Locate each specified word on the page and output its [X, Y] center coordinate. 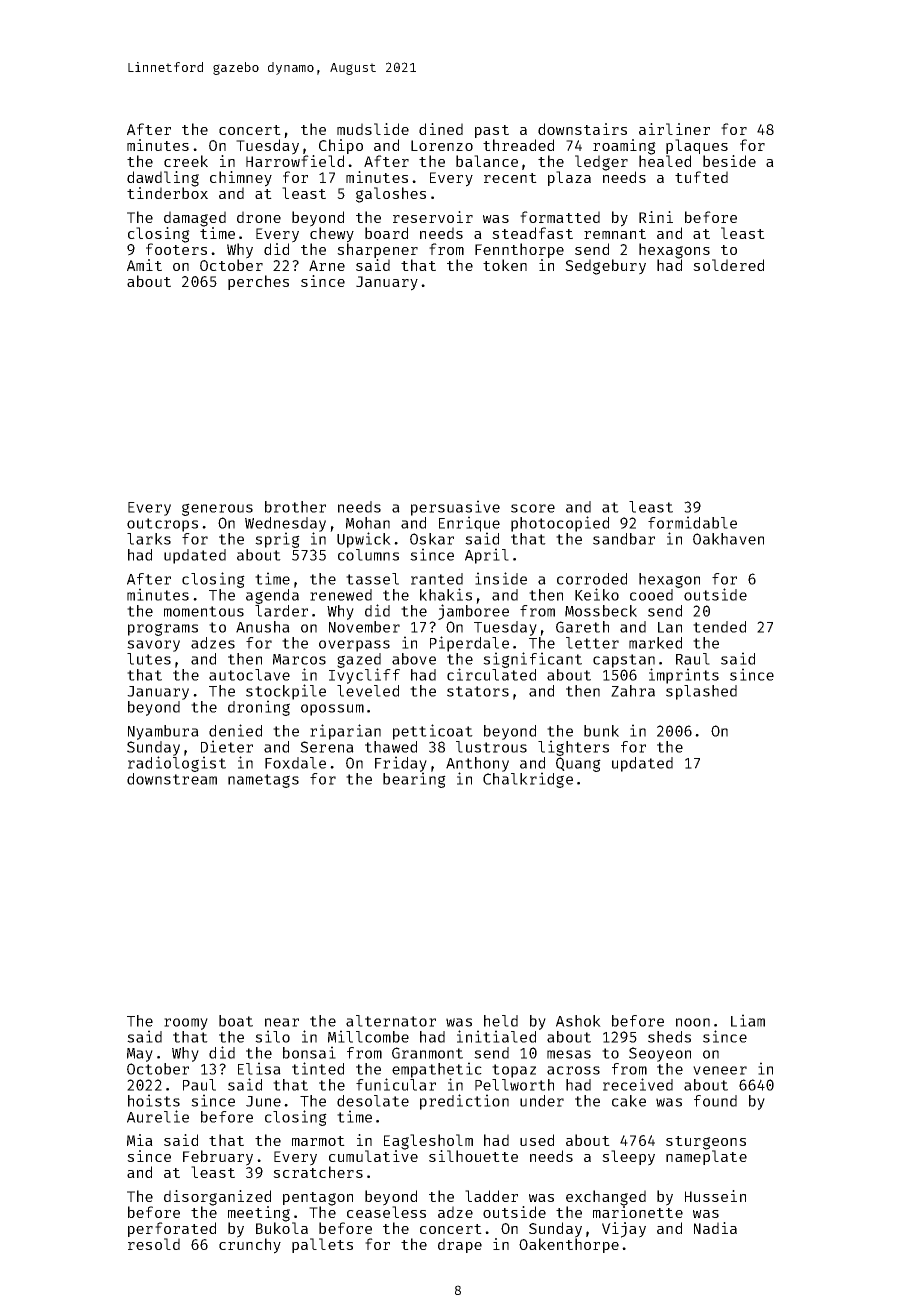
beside [729, 161]
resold [154, 1244]
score [533, 508]
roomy [186, 1024]
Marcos [299, 659]
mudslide [373, 129]
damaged [195, 219]
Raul [693, 659]
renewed [341, 595]
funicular [396, 1084]
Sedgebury [605, 267]
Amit [144, 265]
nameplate [706, 1157]
